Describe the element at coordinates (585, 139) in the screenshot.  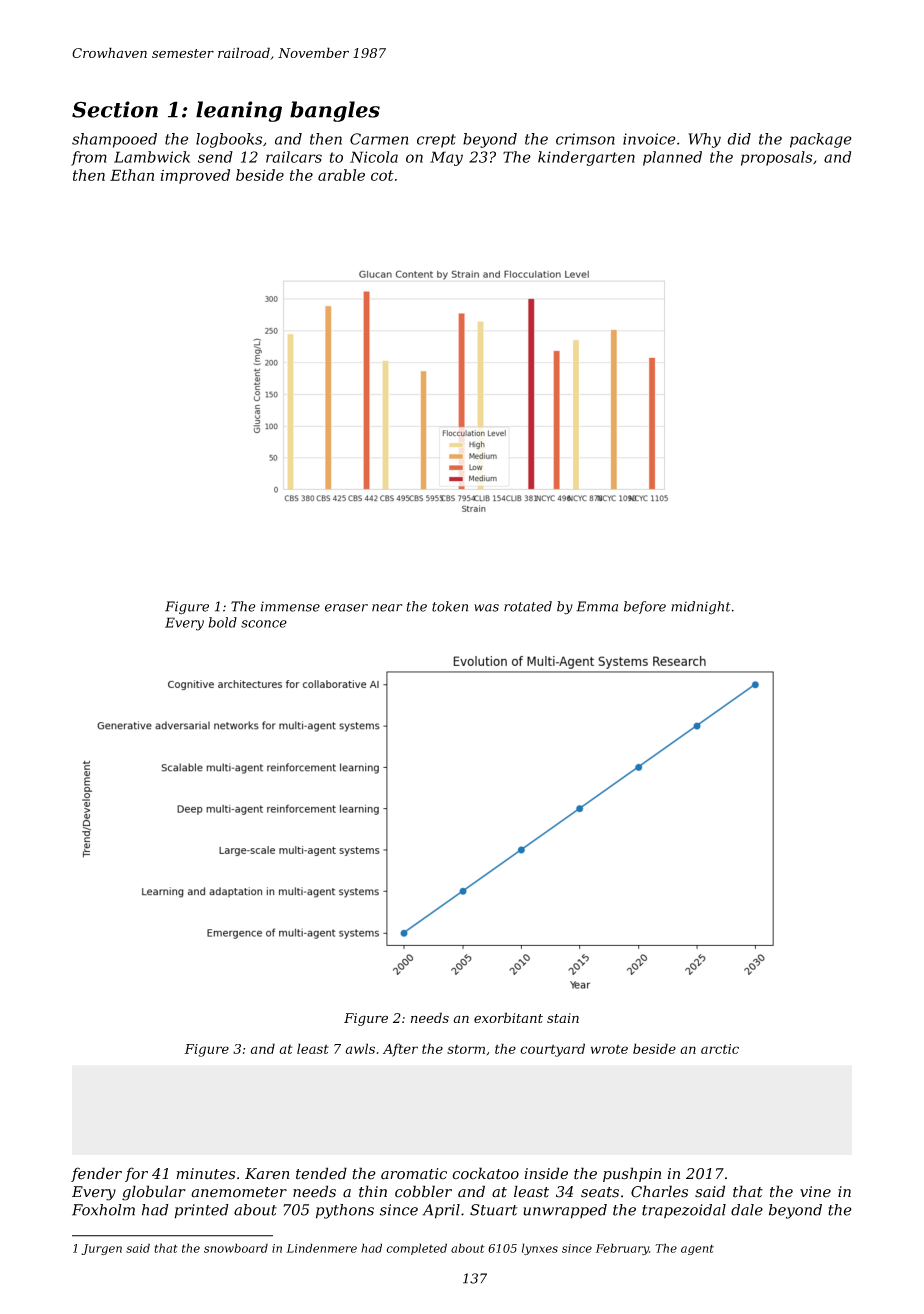
I see `crimson` at that location.
